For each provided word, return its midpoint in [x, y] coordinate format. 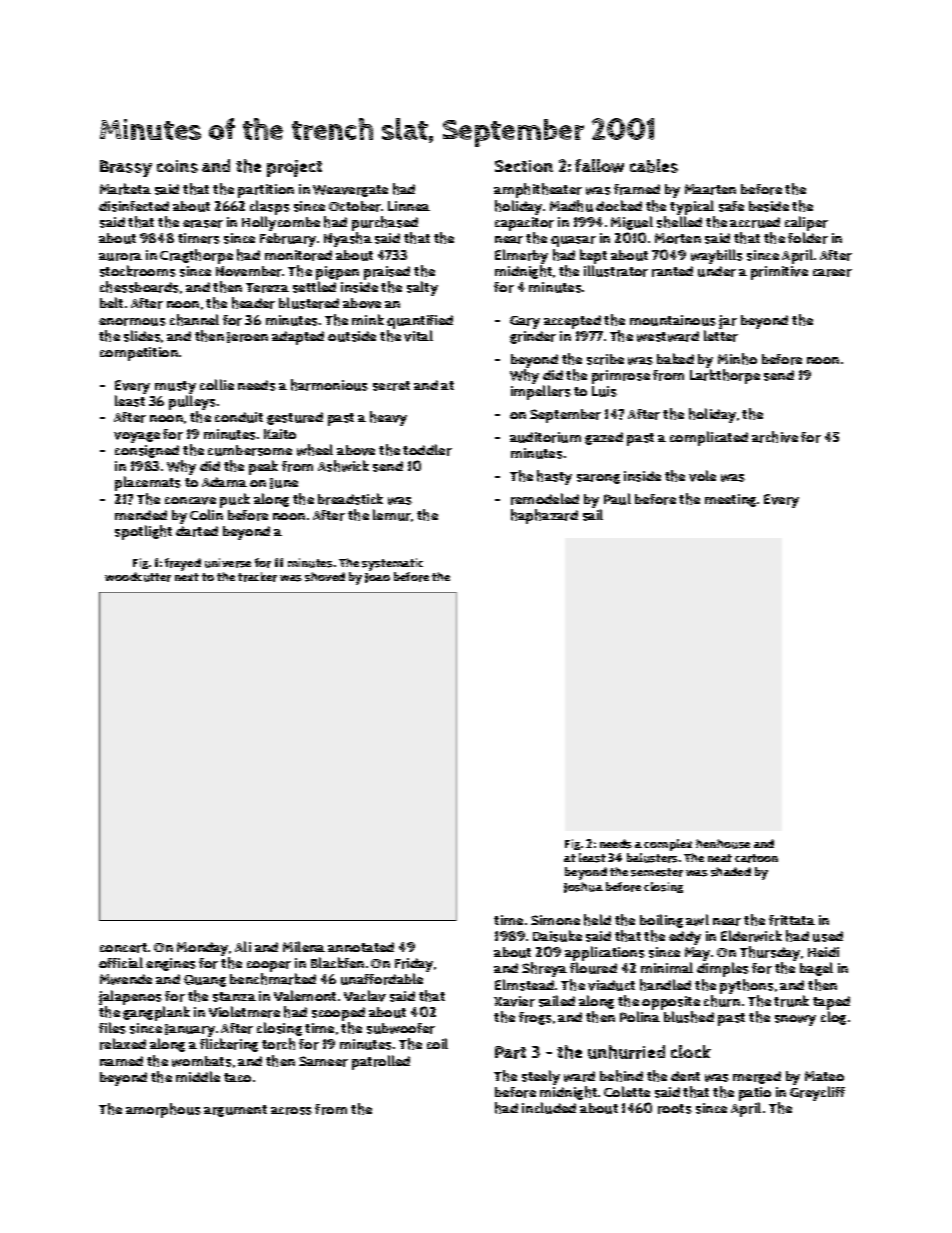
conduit [239, 417]
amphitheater [538, 190]
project [294, 168]
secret [391, 386]
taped [831, 1003]
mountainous [673, 320]
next [187, 577]
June [284, 483]
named [121, 1061]
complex [668, 845]
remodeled [545, 499]
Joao [377, 578]
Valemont [305, 995]
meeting [730, 500]
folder [808, 238]
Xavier [514, 1001]
